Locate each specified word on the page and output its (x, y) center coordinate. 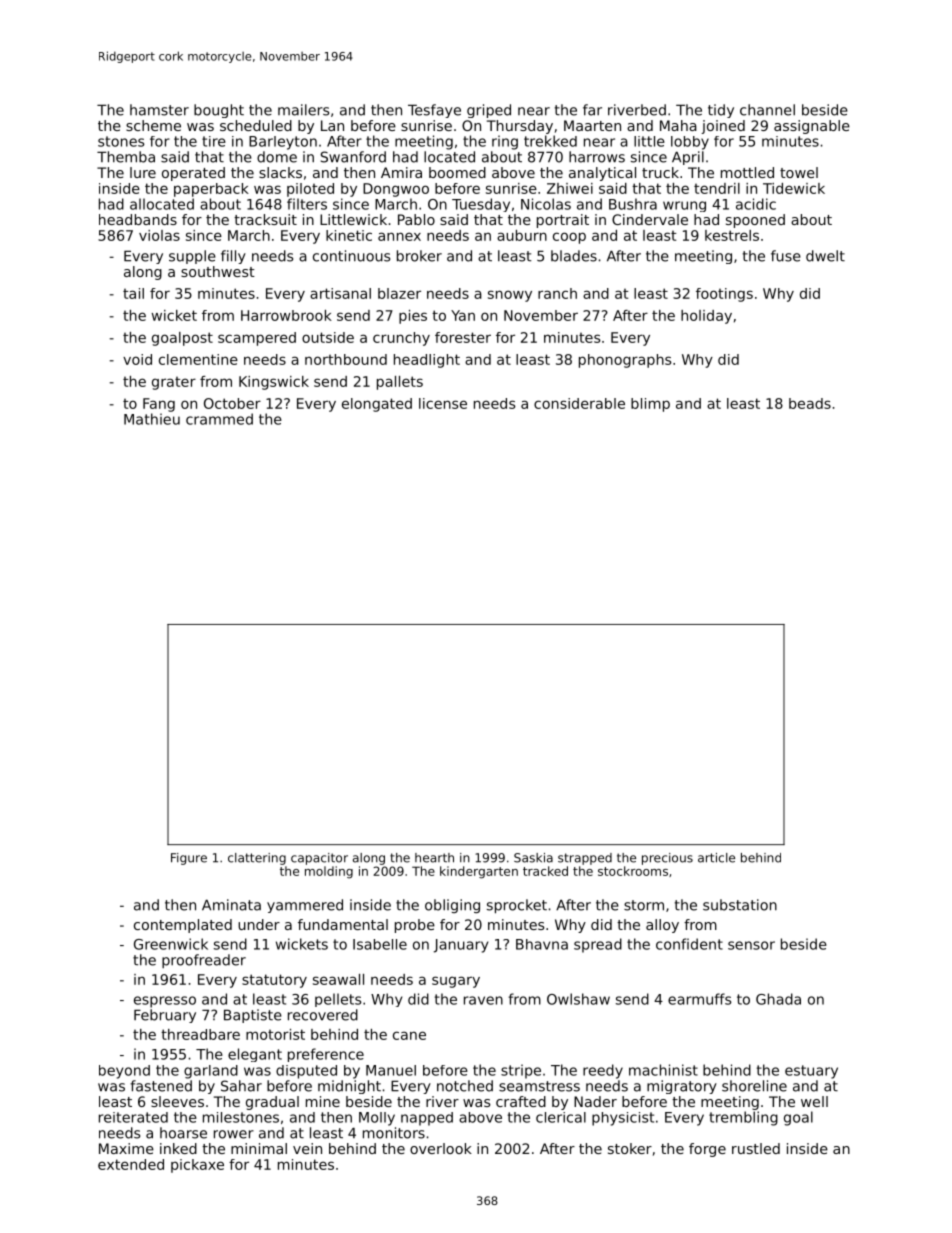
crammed (219, 419)
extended (131, 1164)
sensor (751, 945)
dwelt (825, 256)
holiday (706, 317)
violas (159, 235)
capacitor (319, 859)
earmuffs (699, 999)
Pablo (416, 219)
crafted (521, 1101)
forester (463, 337)
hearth (434, 858)
